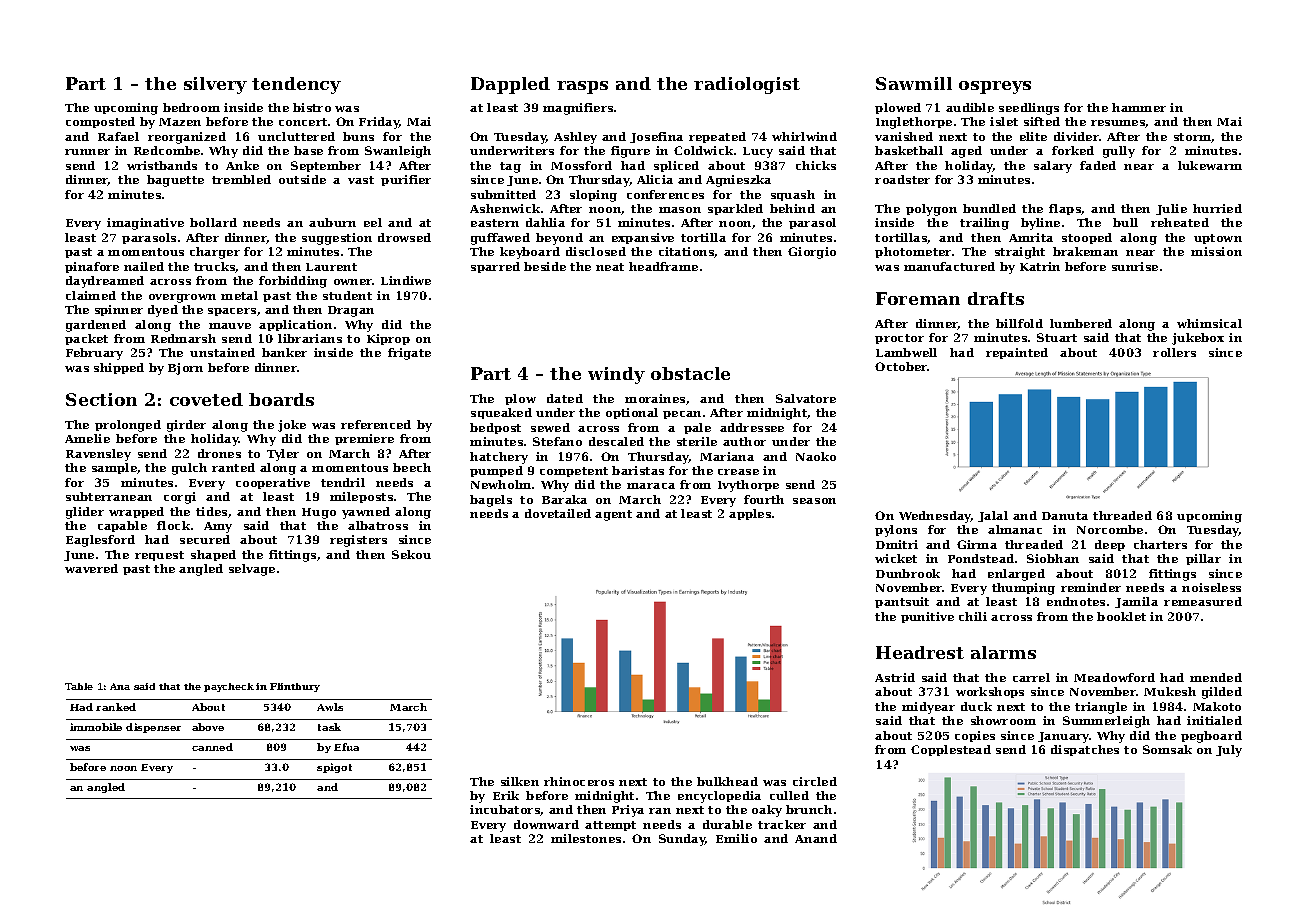 The image size is (1308, 924). What do you see at coordinates (376, 424) in the page?
I see `referenced` at bounding box center [376, 424].
